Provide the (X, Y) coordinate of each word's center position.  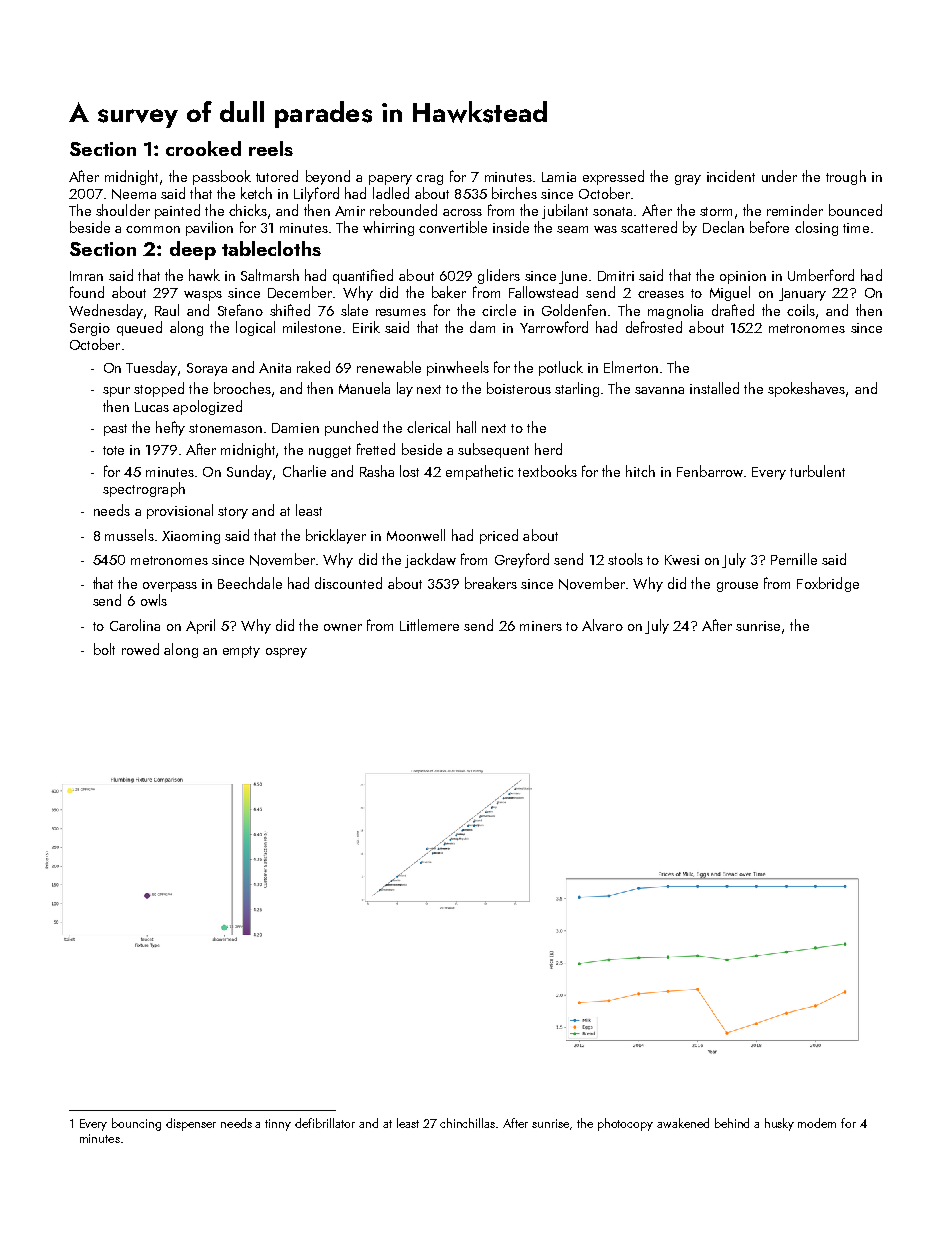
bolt (104, 649)
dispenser (191, 1124)
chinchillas (468, 1123)
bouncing (136, 1124)
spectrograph (144, 489)
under (779, 176)
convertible (453, 227)
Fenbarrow (710, 471)
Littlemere (429, 625)
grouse (737, 587)
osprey (286, 653)
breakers (491, 583)
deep (193, 250)
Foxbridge (828, 584)
